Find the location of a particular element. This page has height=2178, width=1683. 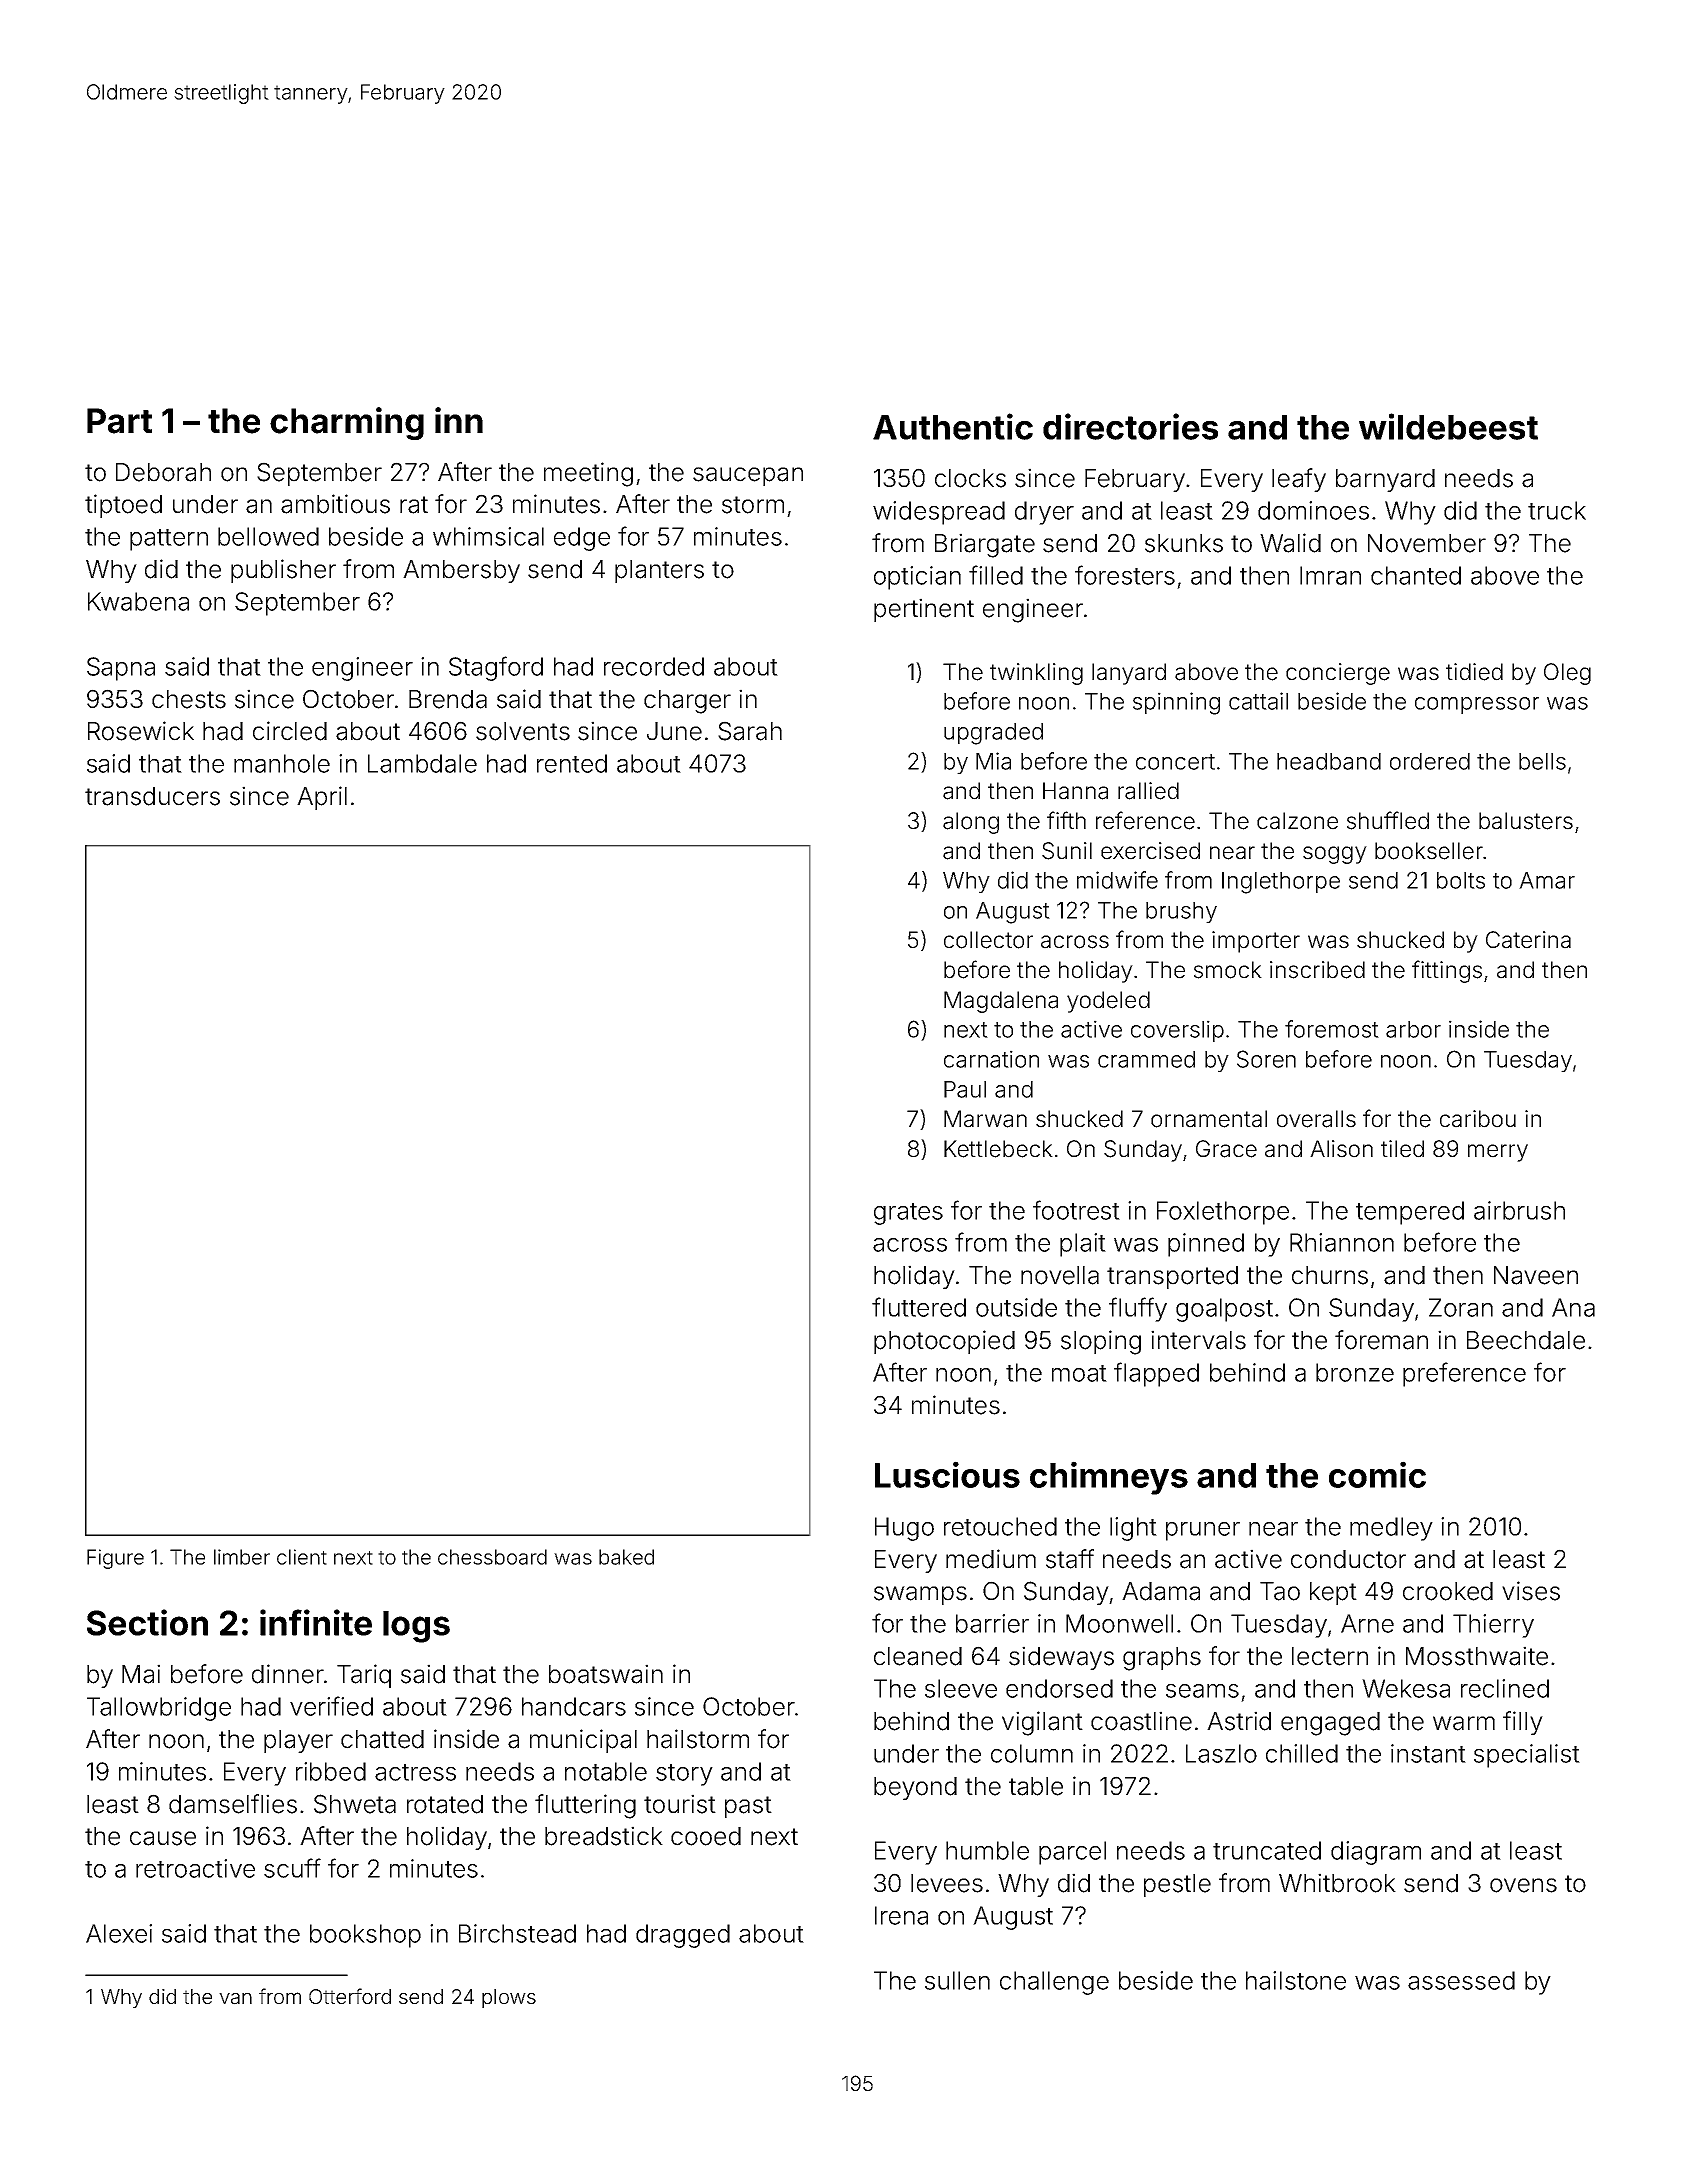

truncated is located at coordinates (1267, 1850).
